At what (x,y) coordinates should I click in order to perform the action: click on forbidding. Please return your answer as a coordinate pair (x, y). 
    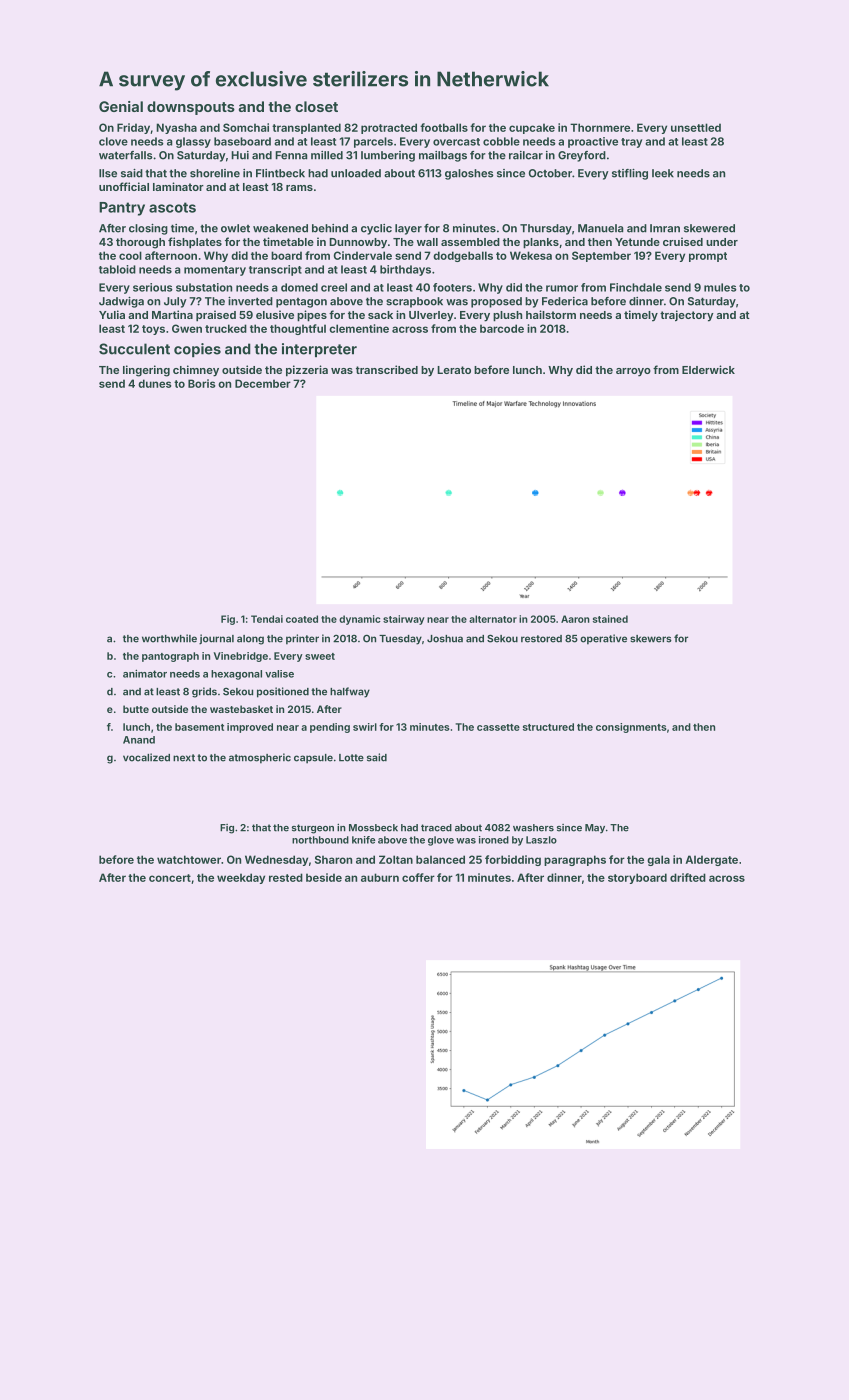
    Looking at the image, I should click on (513, 860).
